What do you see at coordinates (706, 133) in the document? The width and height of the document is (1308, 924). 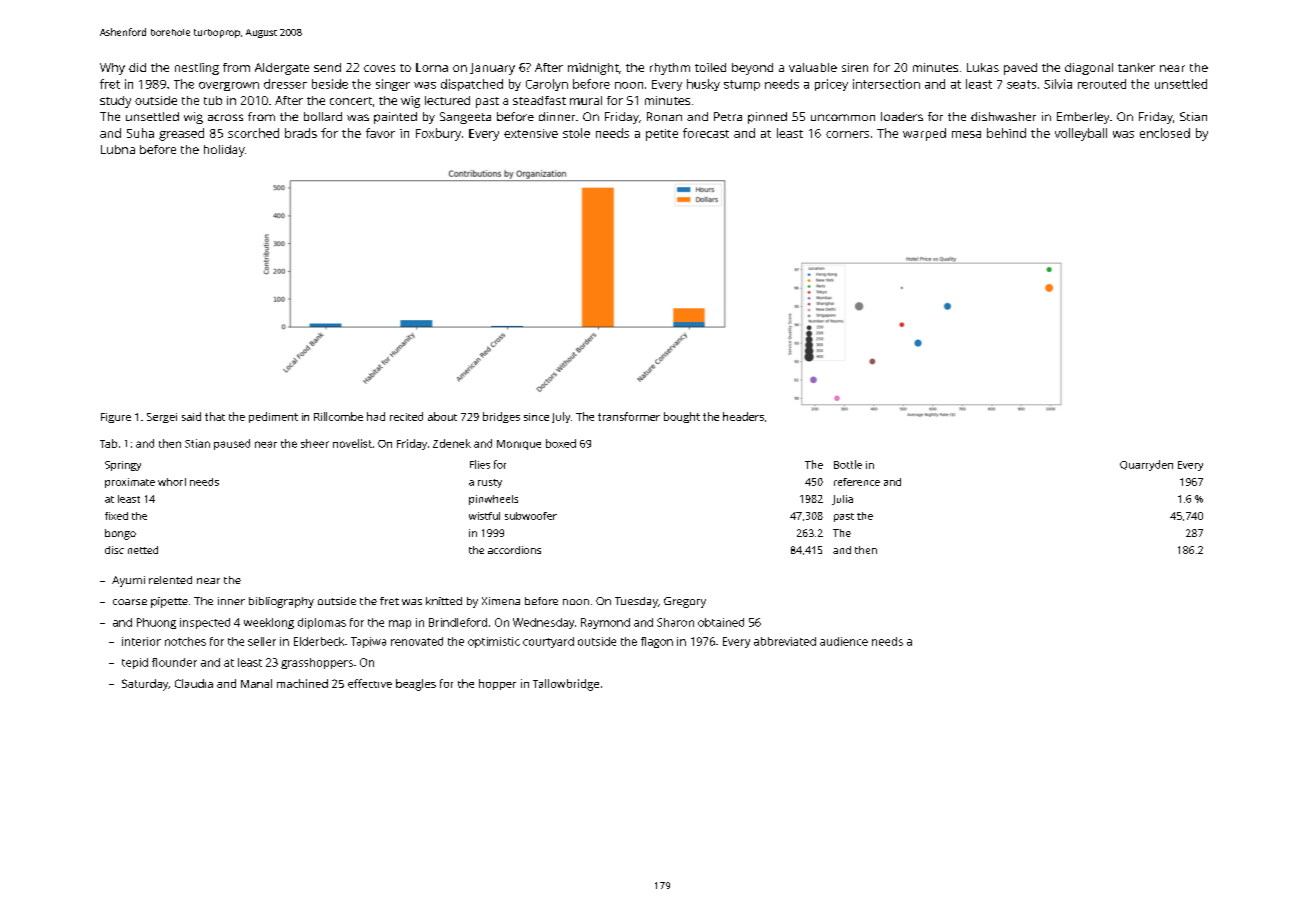 I see `forecast` at bounding box center [706, 133].
